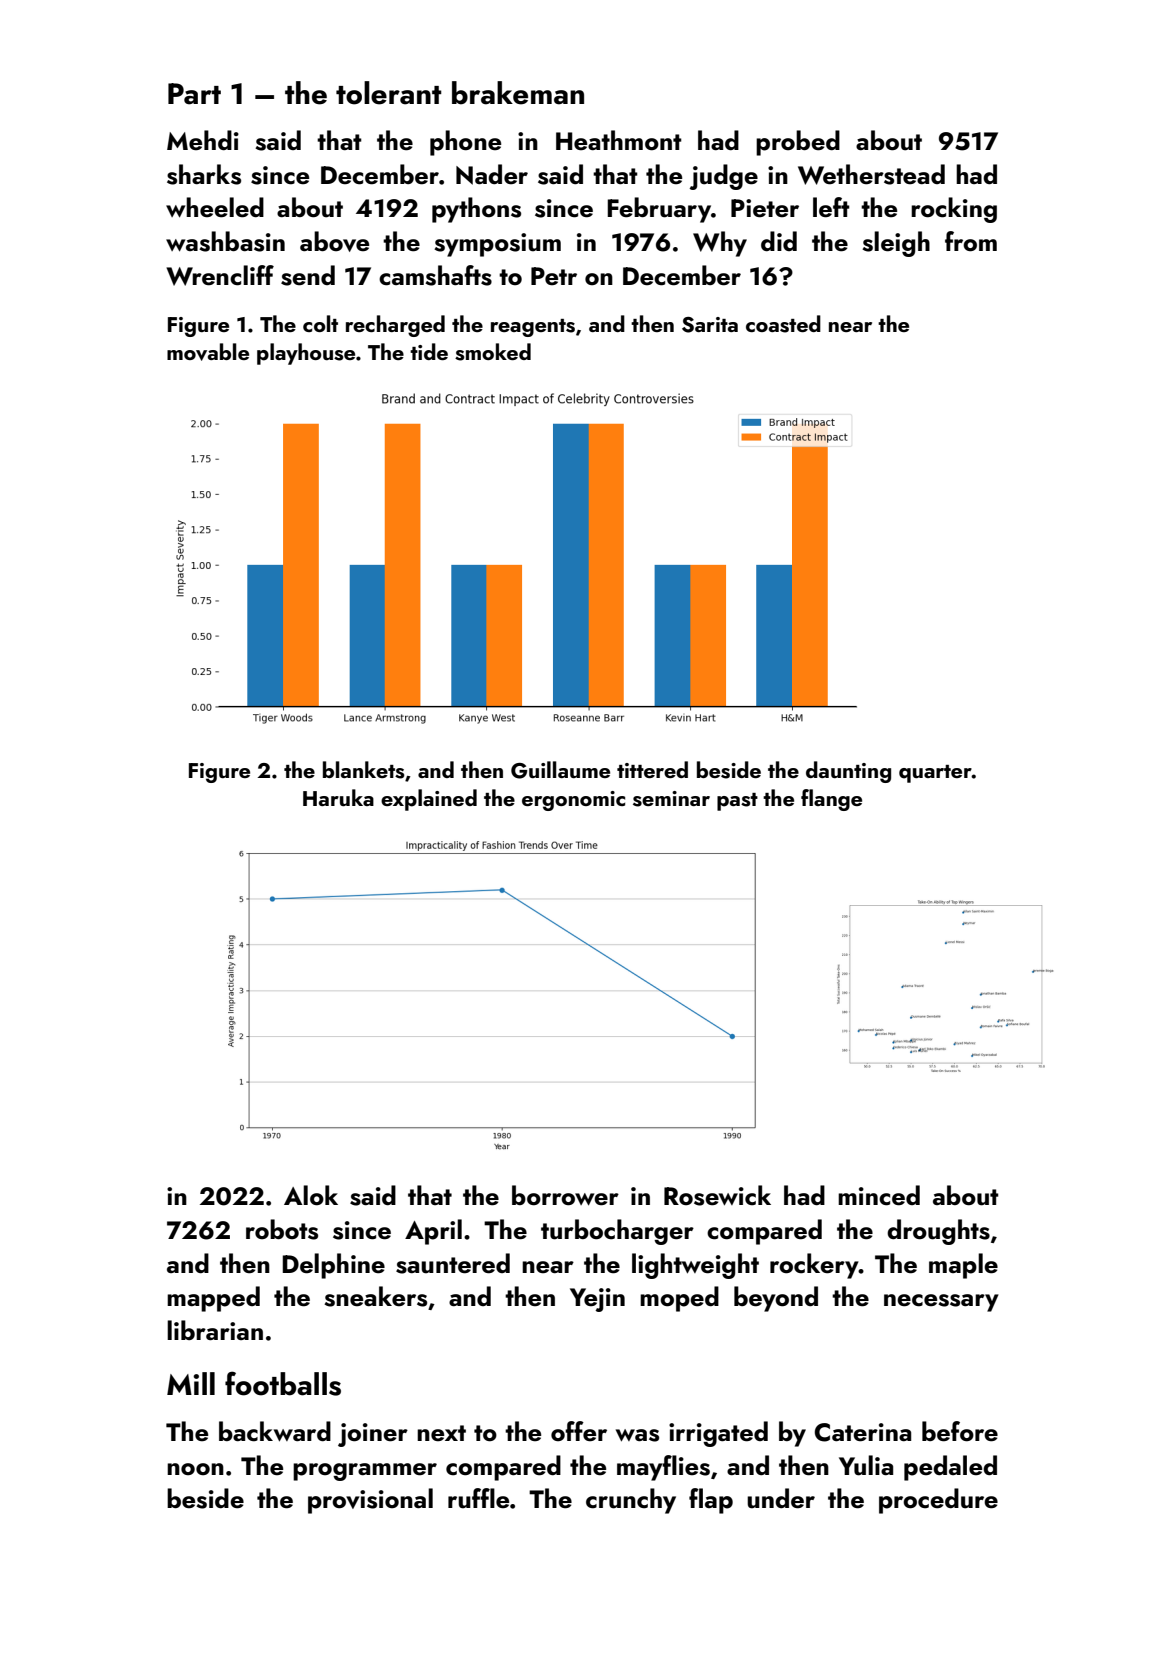  What do you see at coordinates (311, 1195) in the image?
I see `Alok` at bounding box center [311, 1195].
